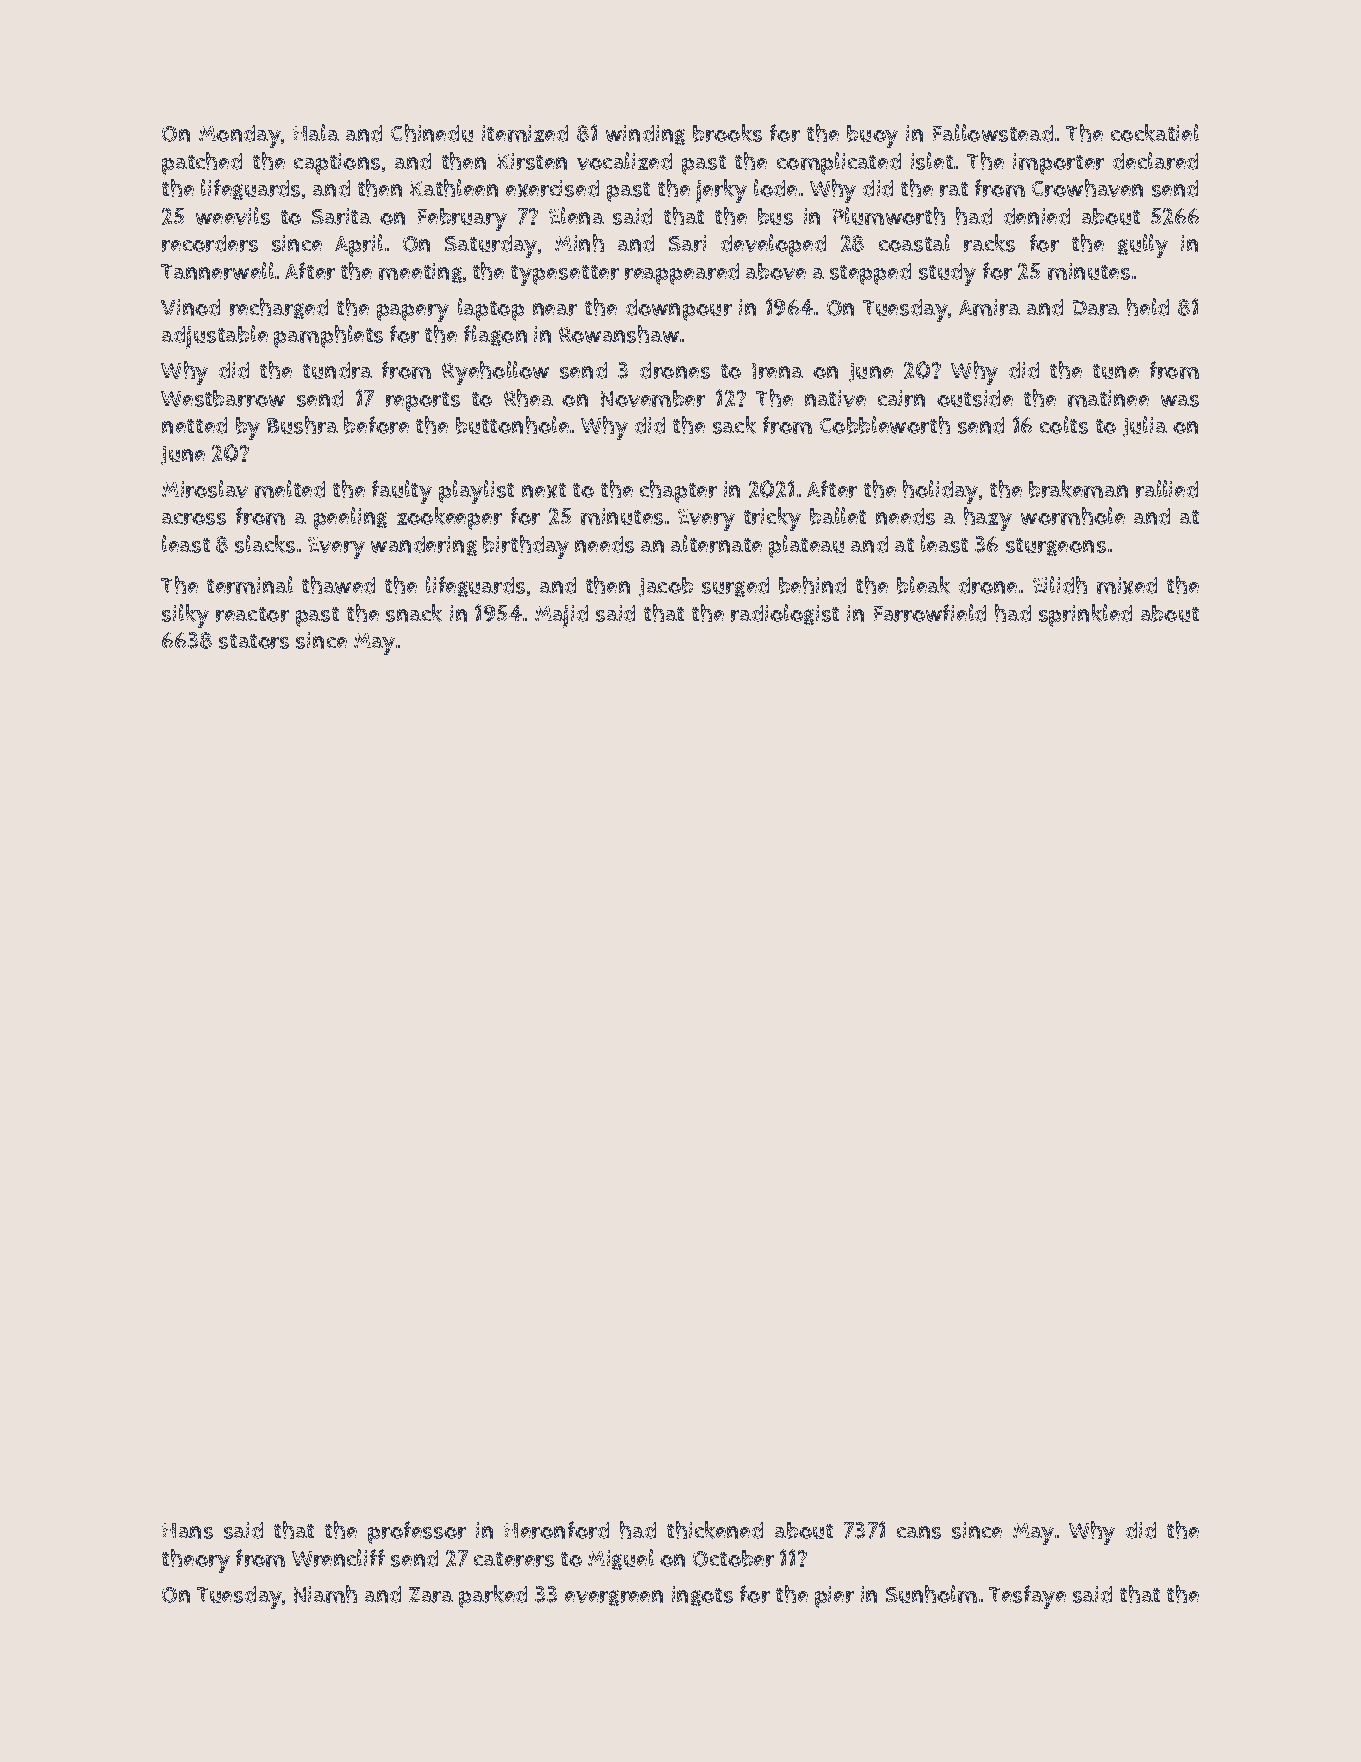  I want to click on Hala, so click(316, 132).
